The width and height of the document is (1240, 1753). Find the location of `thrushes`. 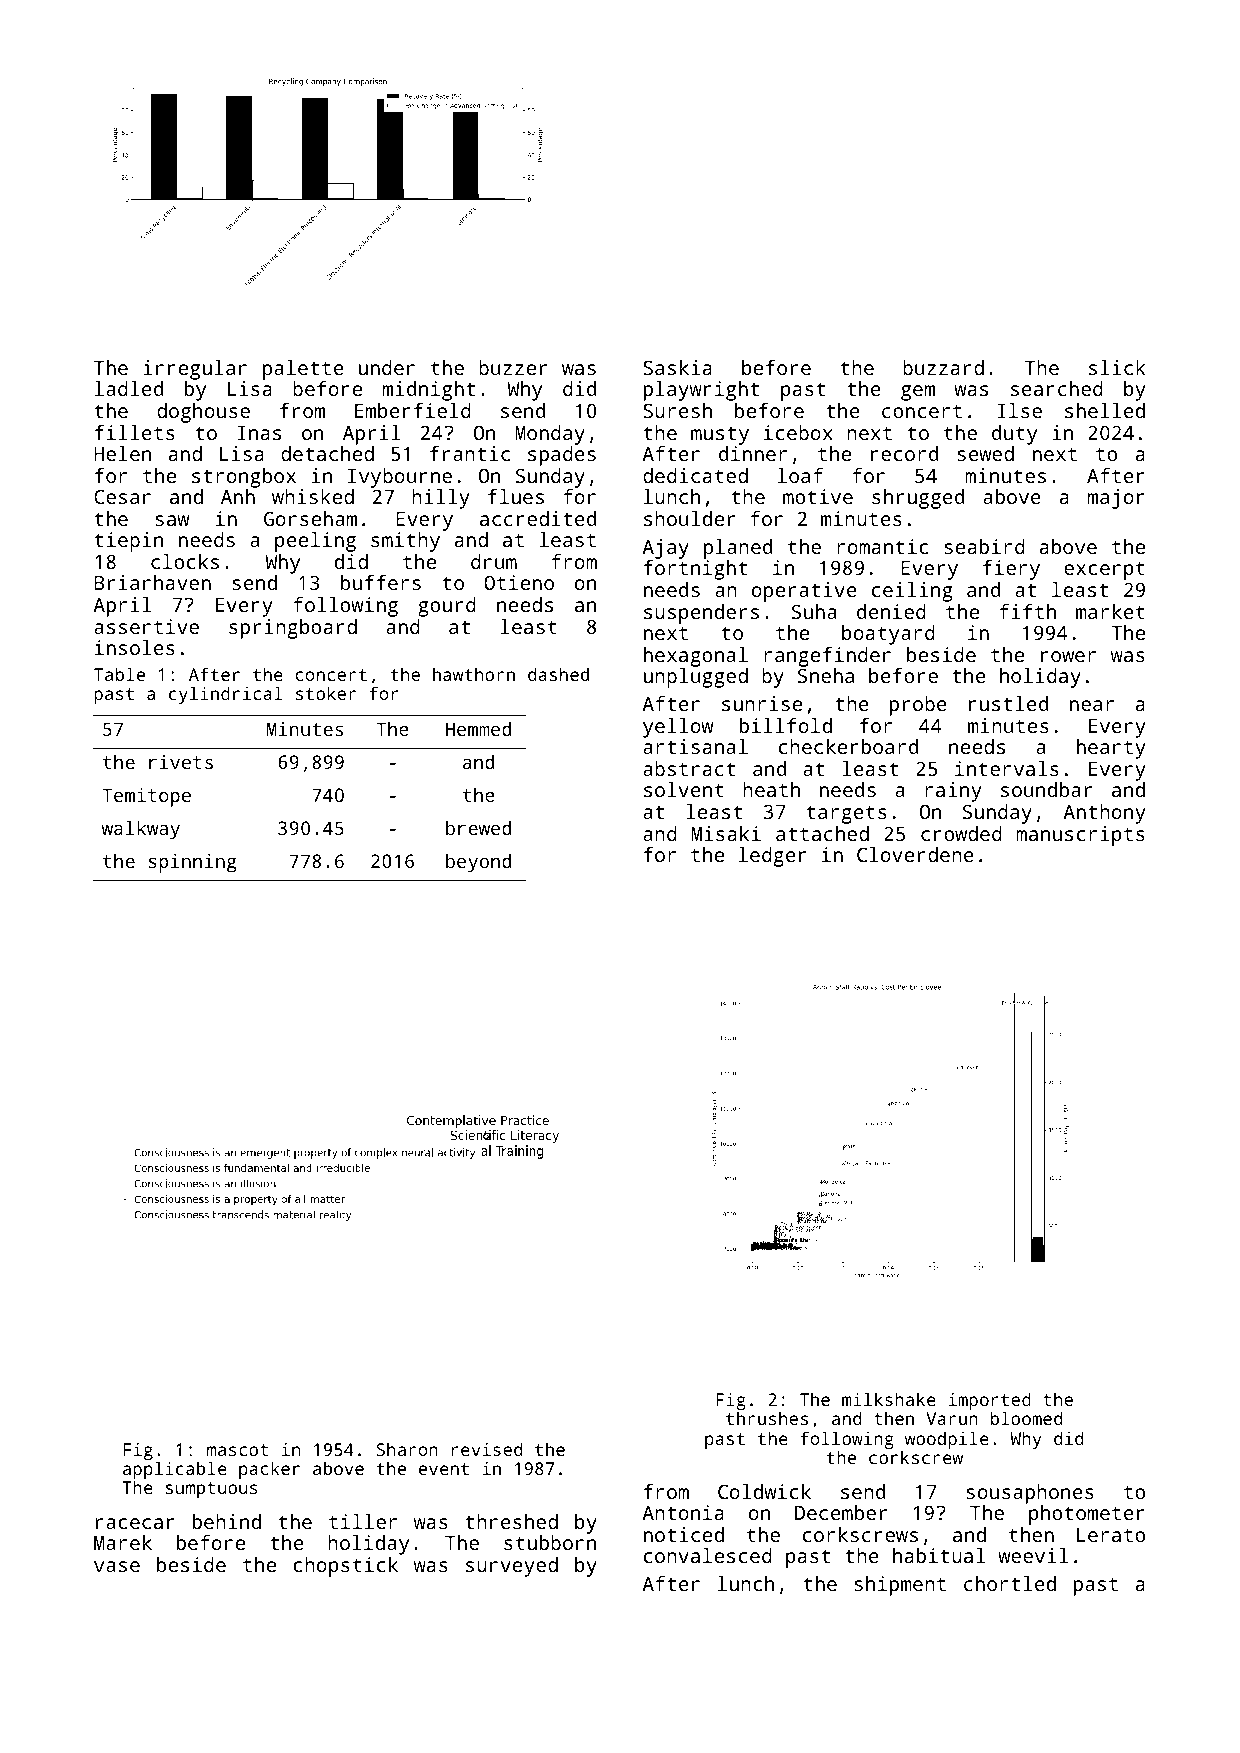

thrushes is located at coordinates (767, 1418).
